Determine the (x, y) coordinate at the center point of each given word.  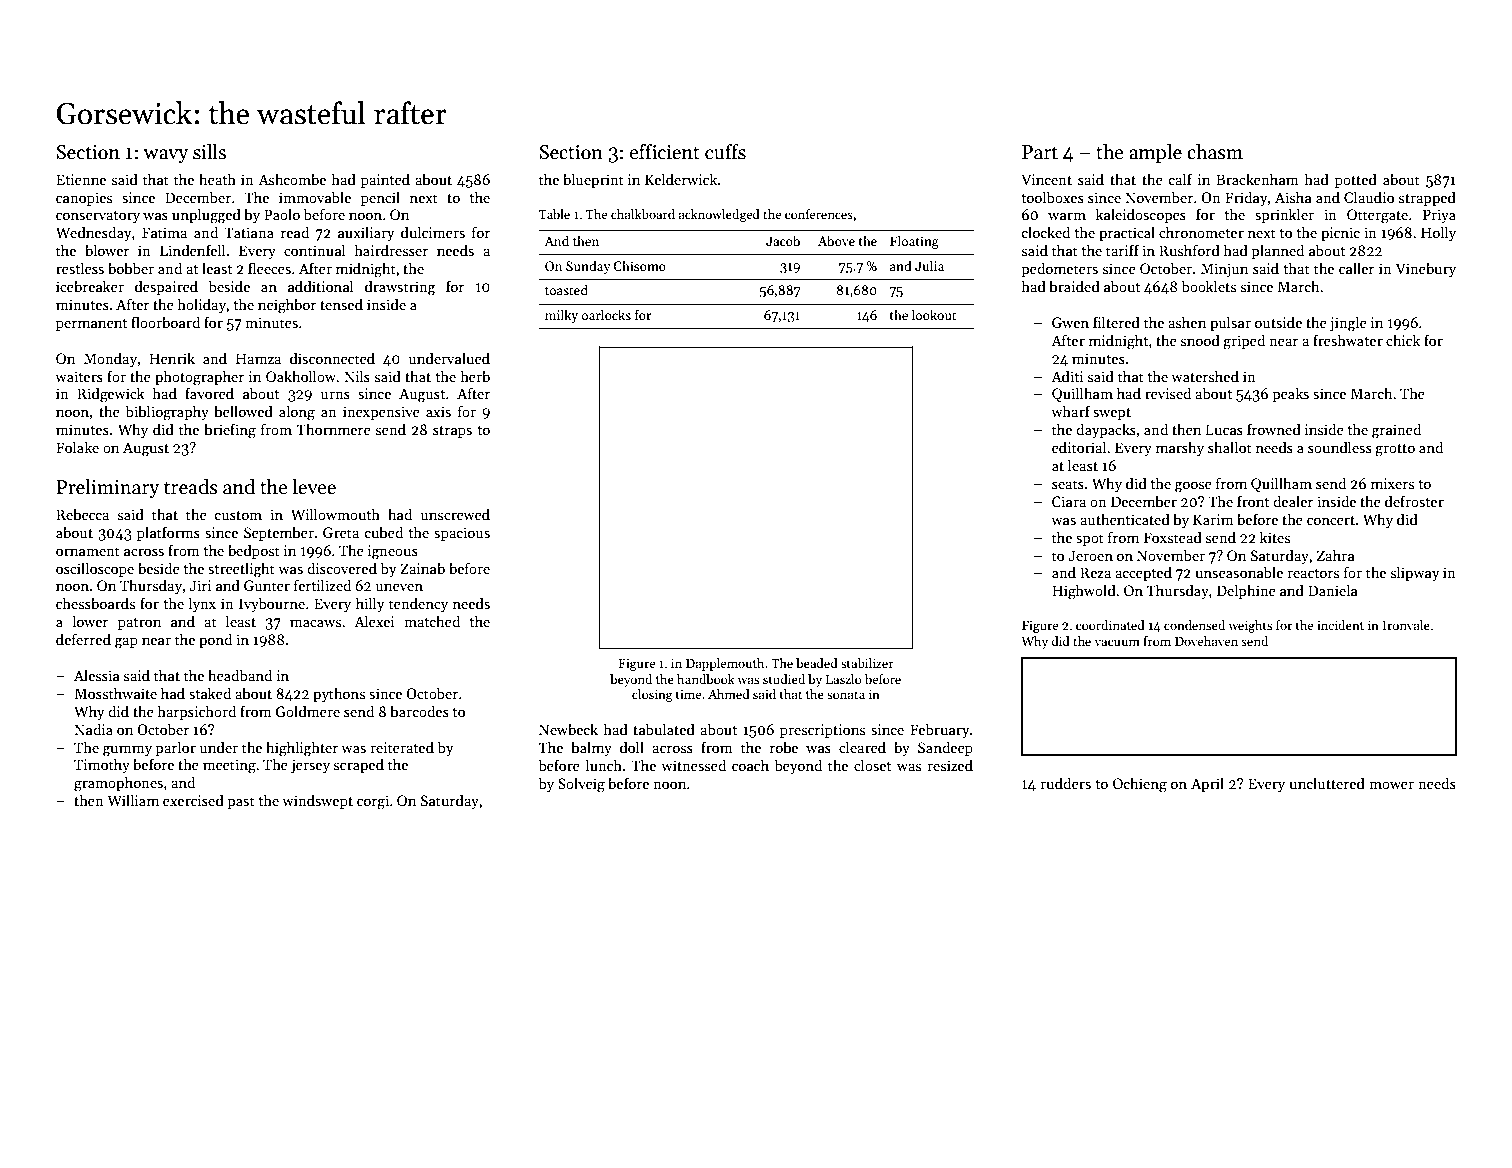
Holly (1438, 233)
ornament (88, 551)
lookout (934, 314)
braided (1074, 286)
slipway (1415, 573)
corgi (373, 802)
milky (561, 316)
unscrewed (455, 514)
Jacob (783, 240)
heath (217, 179)
